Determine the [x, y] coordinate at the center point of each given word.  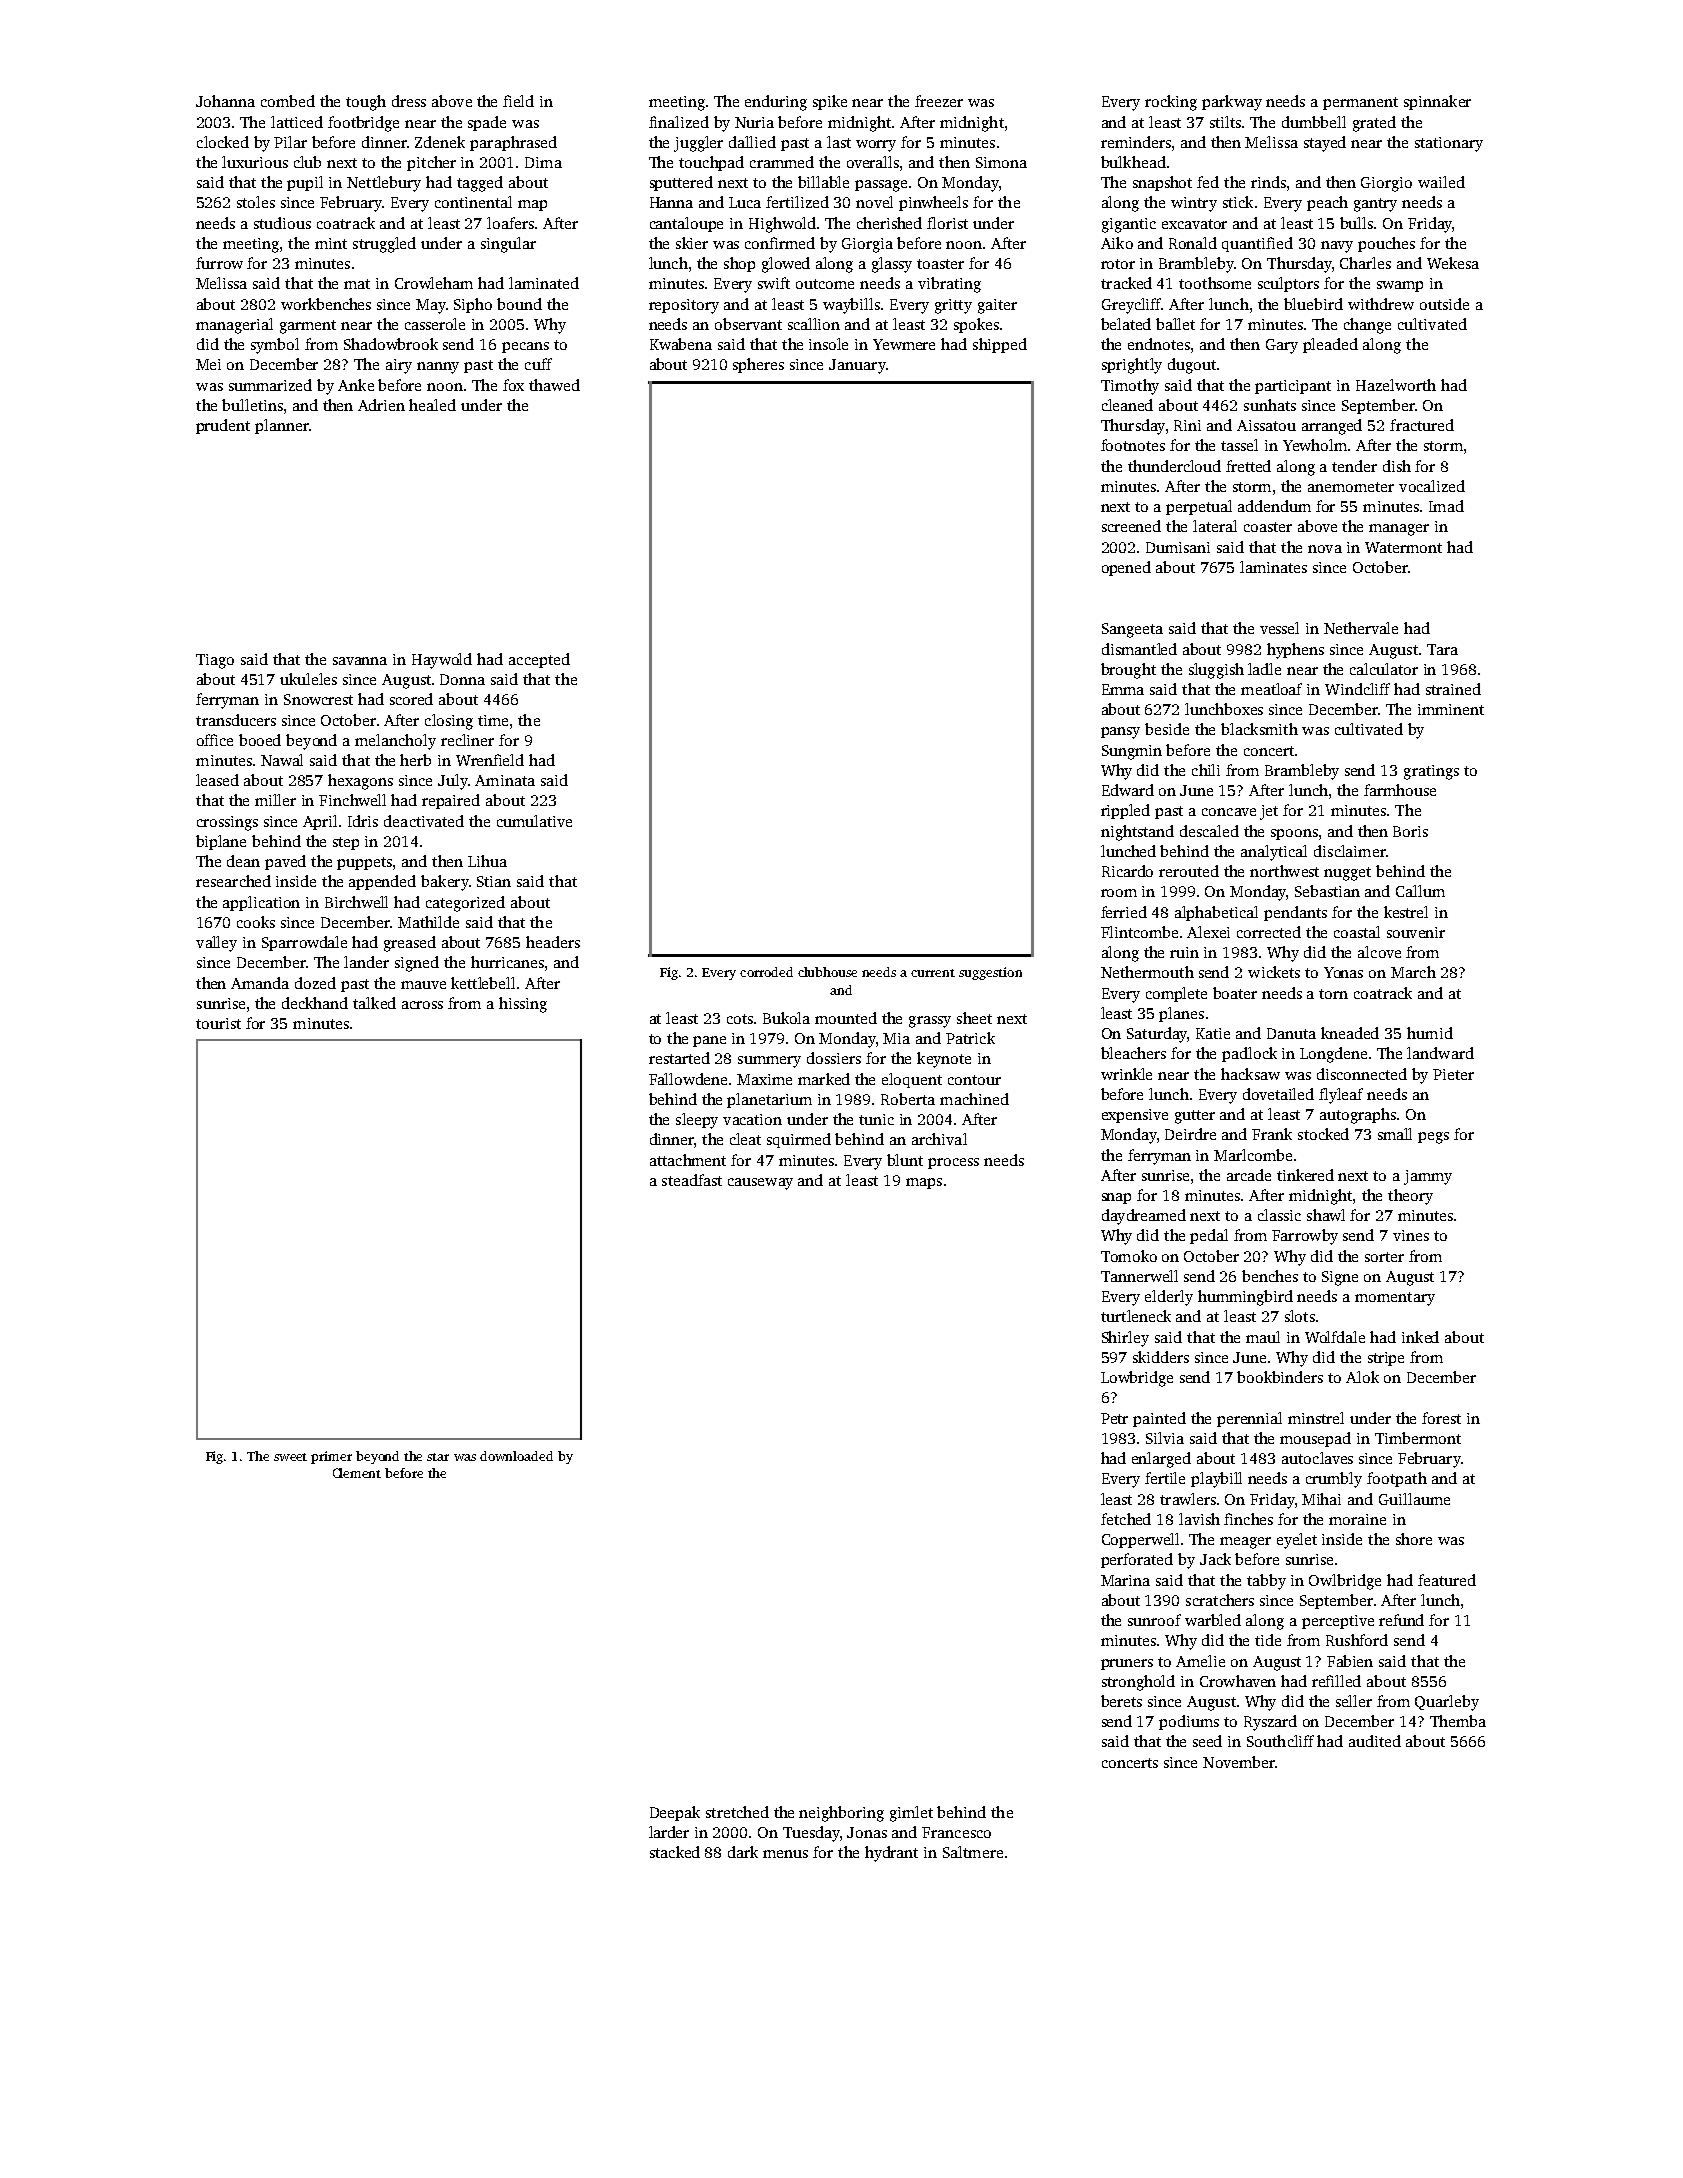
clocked [223, 142]
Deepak [675, 1813]
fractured [1422, 425]
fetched [1126, 1519]
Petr [1114, 1418]
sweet [290, 1457]
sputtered [681, 183]
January [857, 366]
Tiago [215, 661]
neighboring [841, 1814]
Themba [1458, 1721]
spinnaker [1437, 102]
